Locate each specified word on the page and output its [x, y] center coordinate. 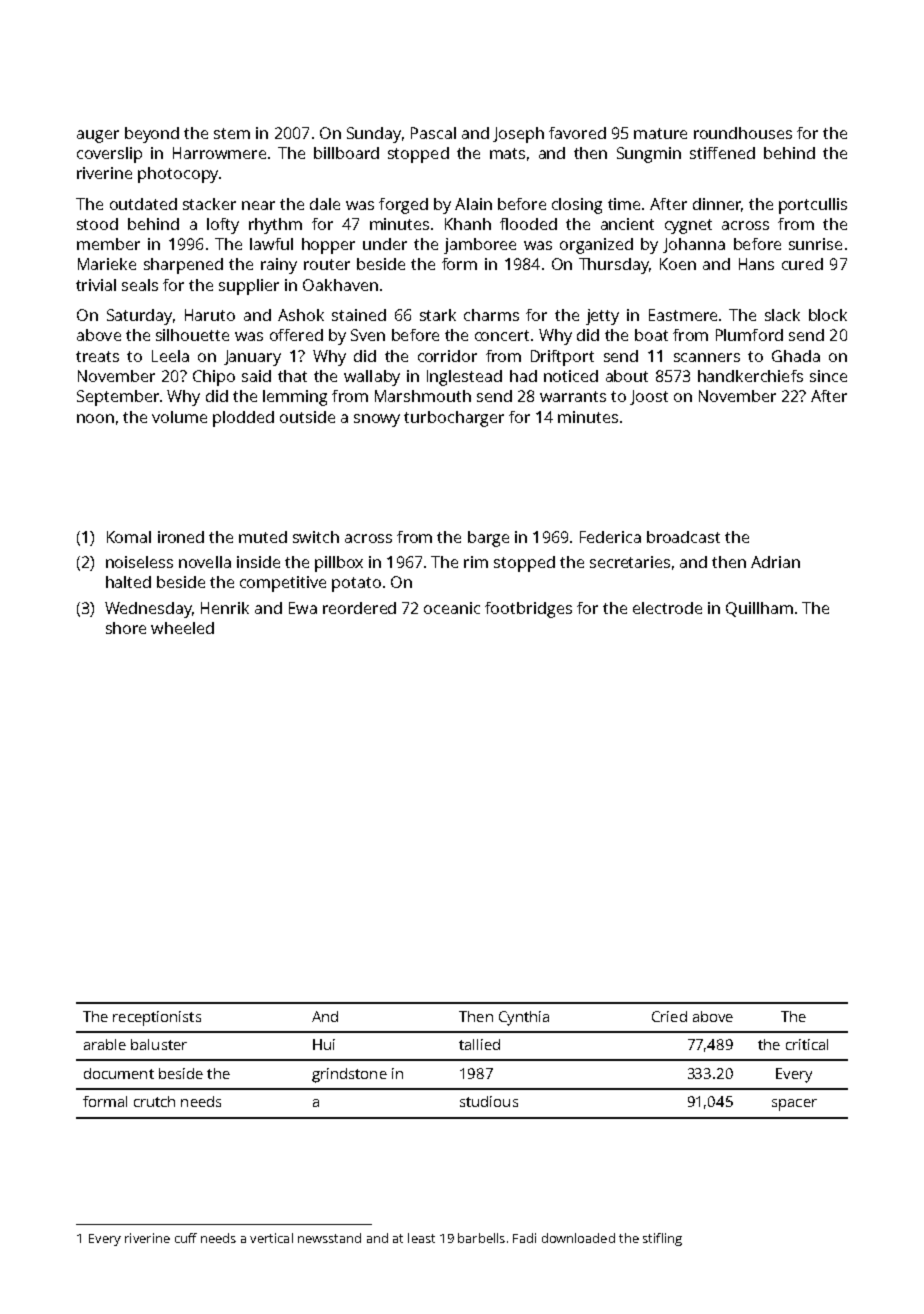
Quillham [759, 609]
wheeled [182, 628]
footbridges [528, 610]
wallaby [372, 378]
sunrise [815, 244]
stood [97, 224]
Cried [669, 1016]
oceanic [452, 608]
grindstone [349, 1075]
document [119, 1073]
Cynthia [524, 1018]
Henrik [225, 608]
